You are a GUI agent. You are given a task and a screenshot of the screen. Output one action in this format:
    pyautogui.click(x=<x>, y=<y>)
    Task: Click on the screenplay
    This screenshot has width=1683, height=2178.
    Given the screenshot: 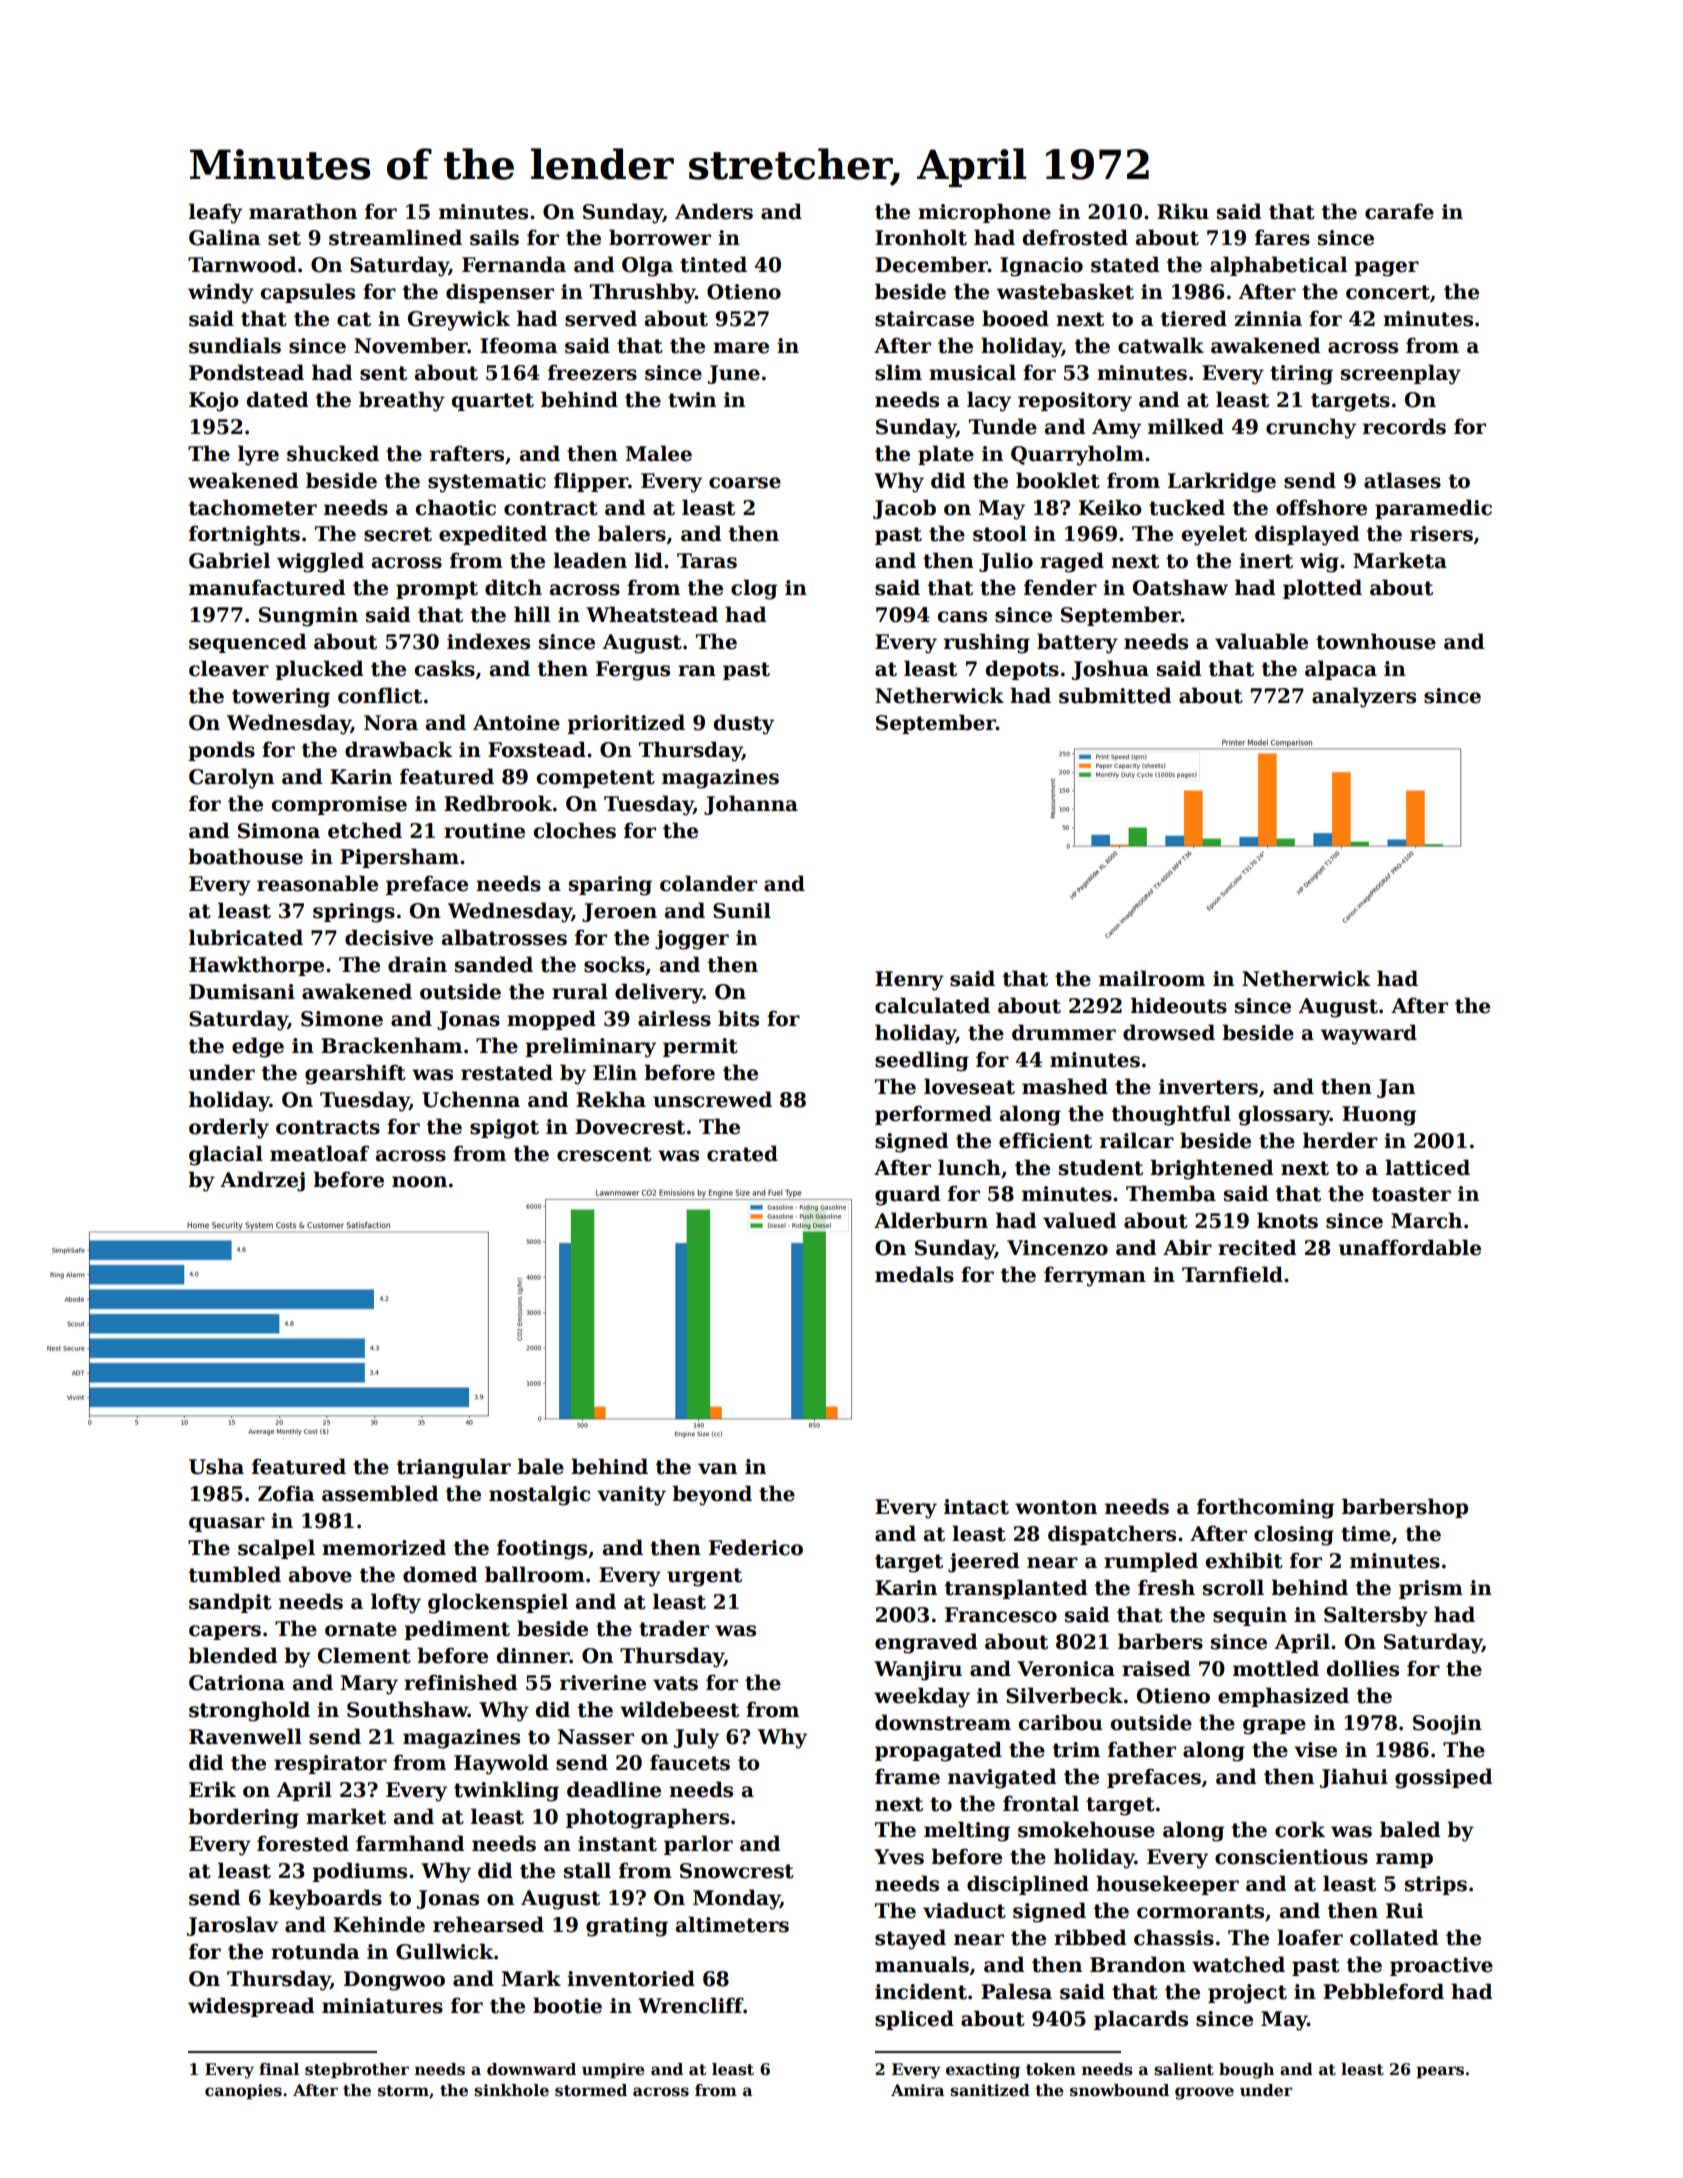 What is the action you would take?
    pyautogui.click(x=1401, y=374)
